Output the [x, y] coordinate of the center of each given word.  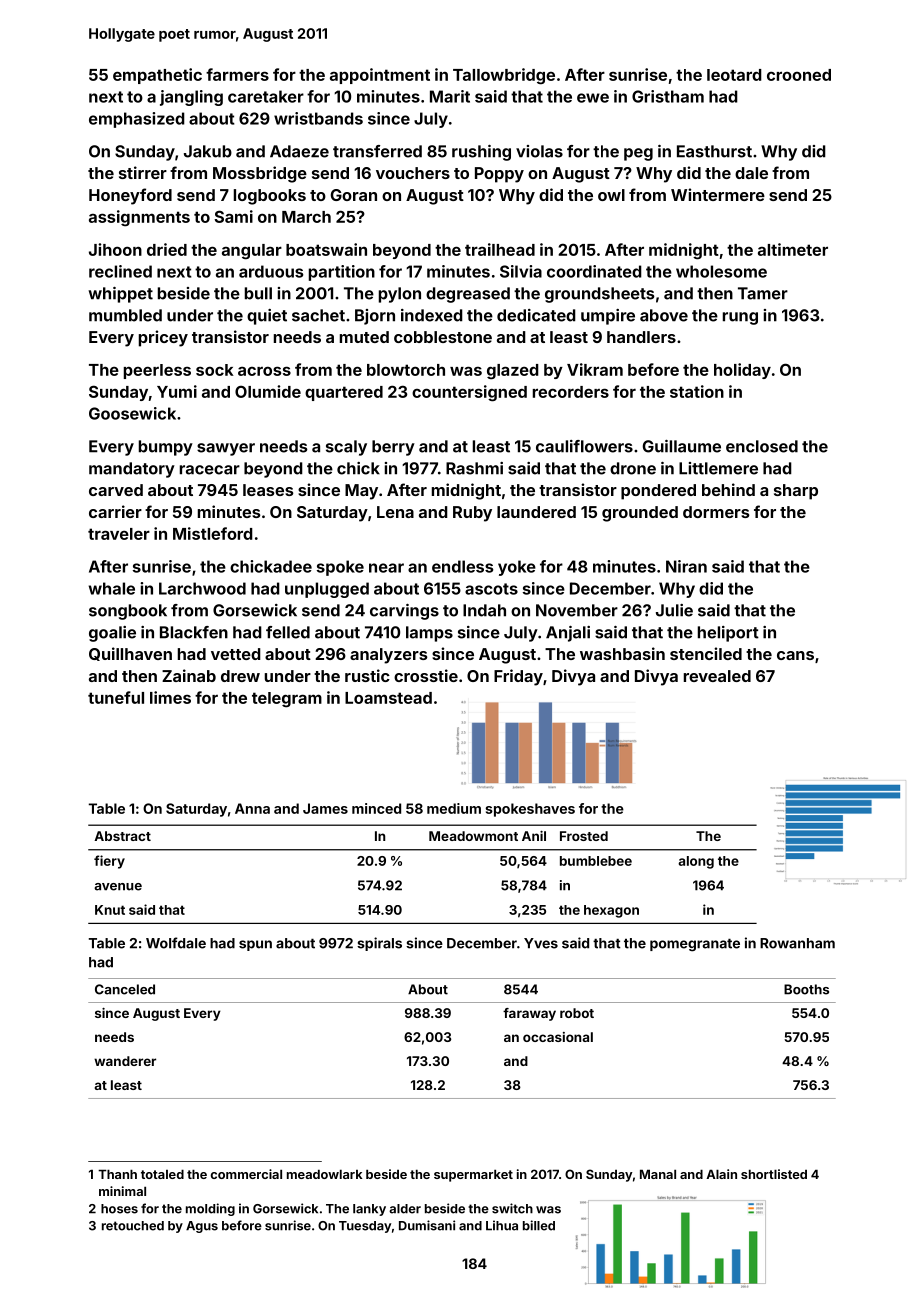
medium [454, 808]
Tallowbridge [504, 76]
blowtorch [406, 370]
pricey [163, 338]
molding [210, 1209]
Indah [484, 610]
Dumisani [427, 1225]
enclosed [762, 446]
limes [170, 697]
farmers [237, 74]
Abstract [122, 836]
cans [795, 655]
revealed [717, 676]
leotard [734, 75]
